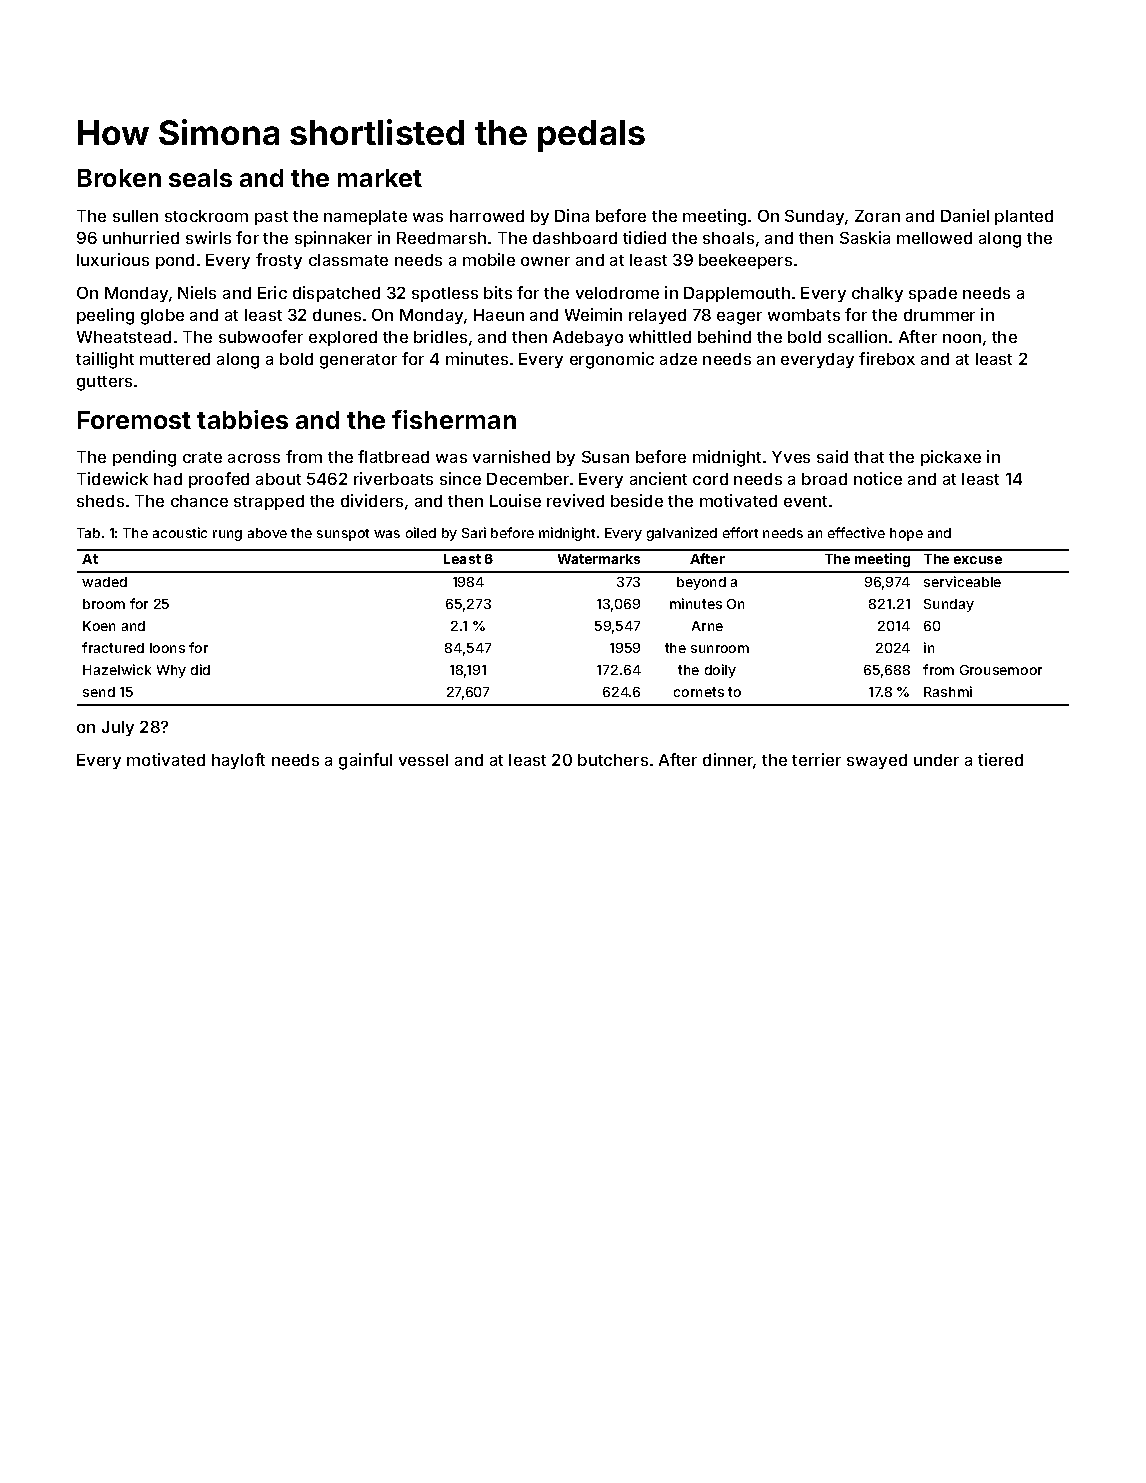  What do you see at coordinates (118, 728) in the page?
I see `July` at bounding box center [118, 728].
